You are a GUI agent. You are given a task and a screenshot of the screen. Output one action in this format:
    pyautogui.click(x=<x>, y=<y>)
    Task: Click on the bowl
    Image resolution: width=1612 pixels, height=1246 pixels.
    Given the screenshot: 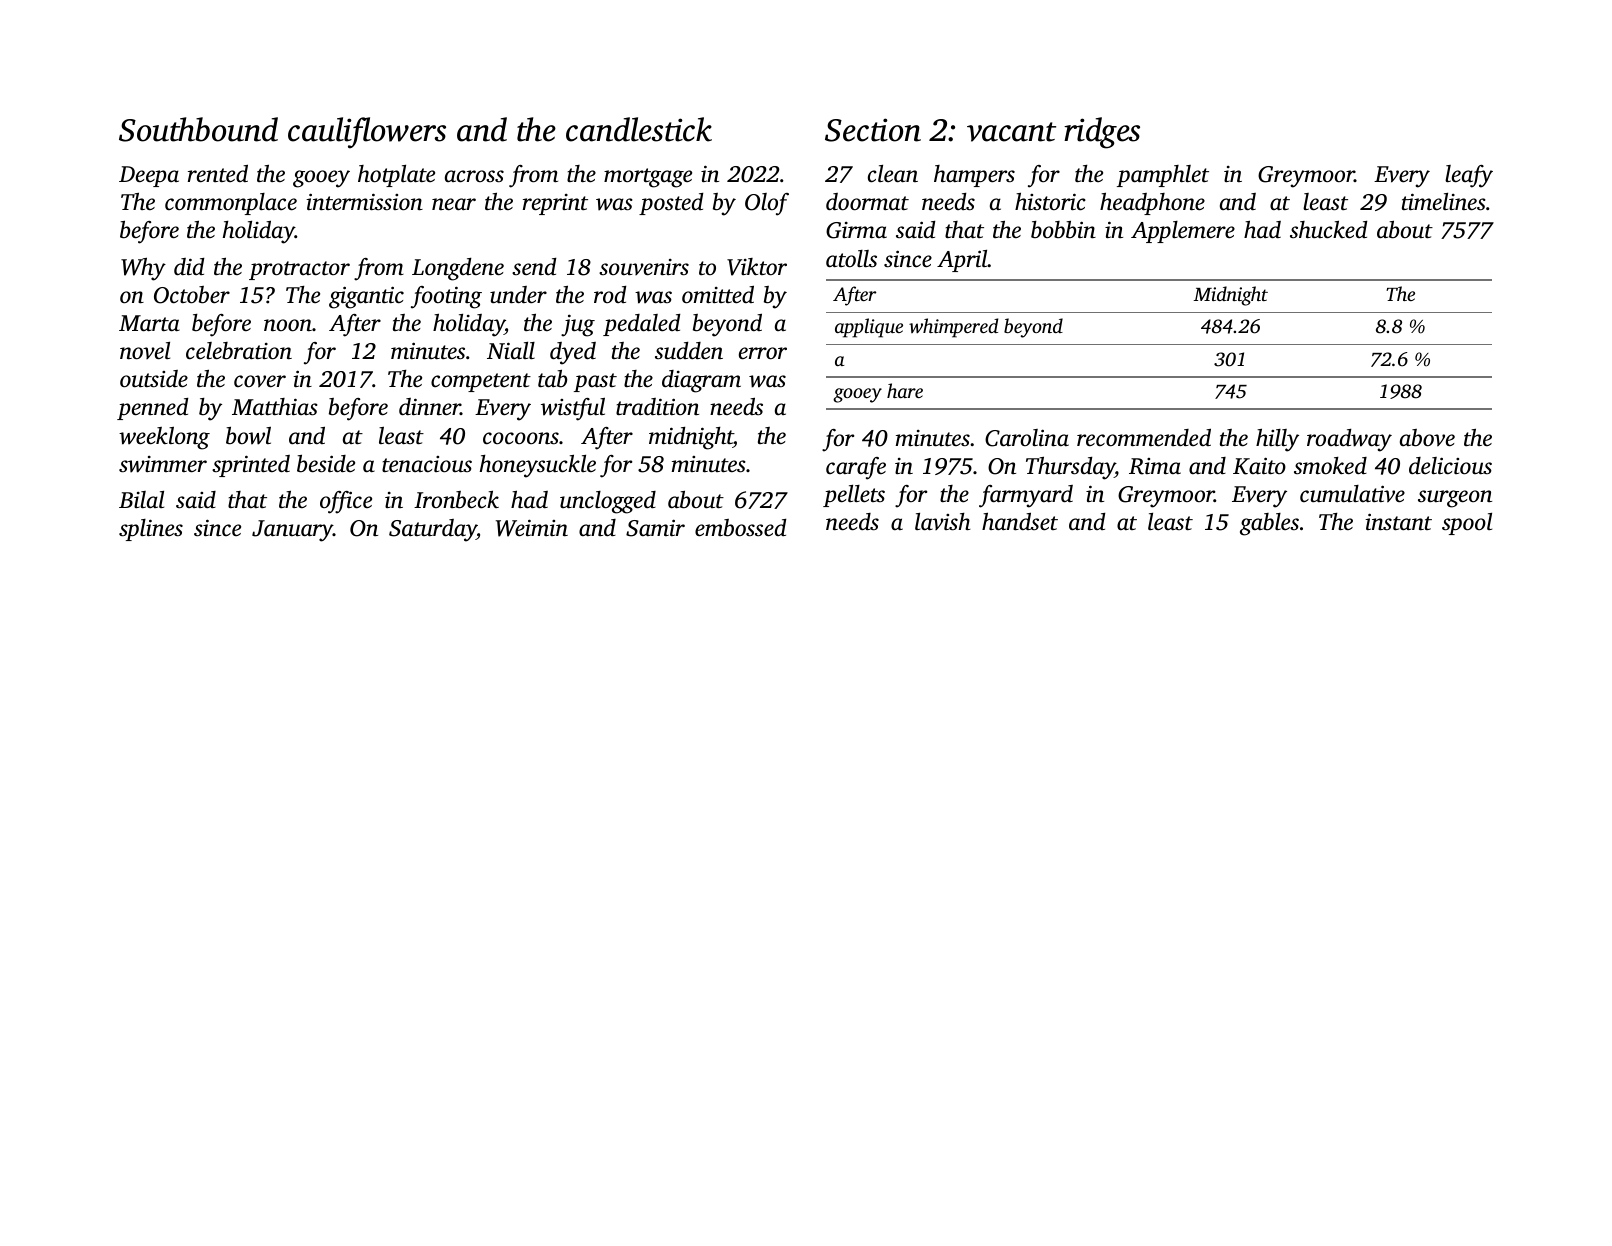 What is the action you would take?
    pyautogui.click(x=248, y=436)
